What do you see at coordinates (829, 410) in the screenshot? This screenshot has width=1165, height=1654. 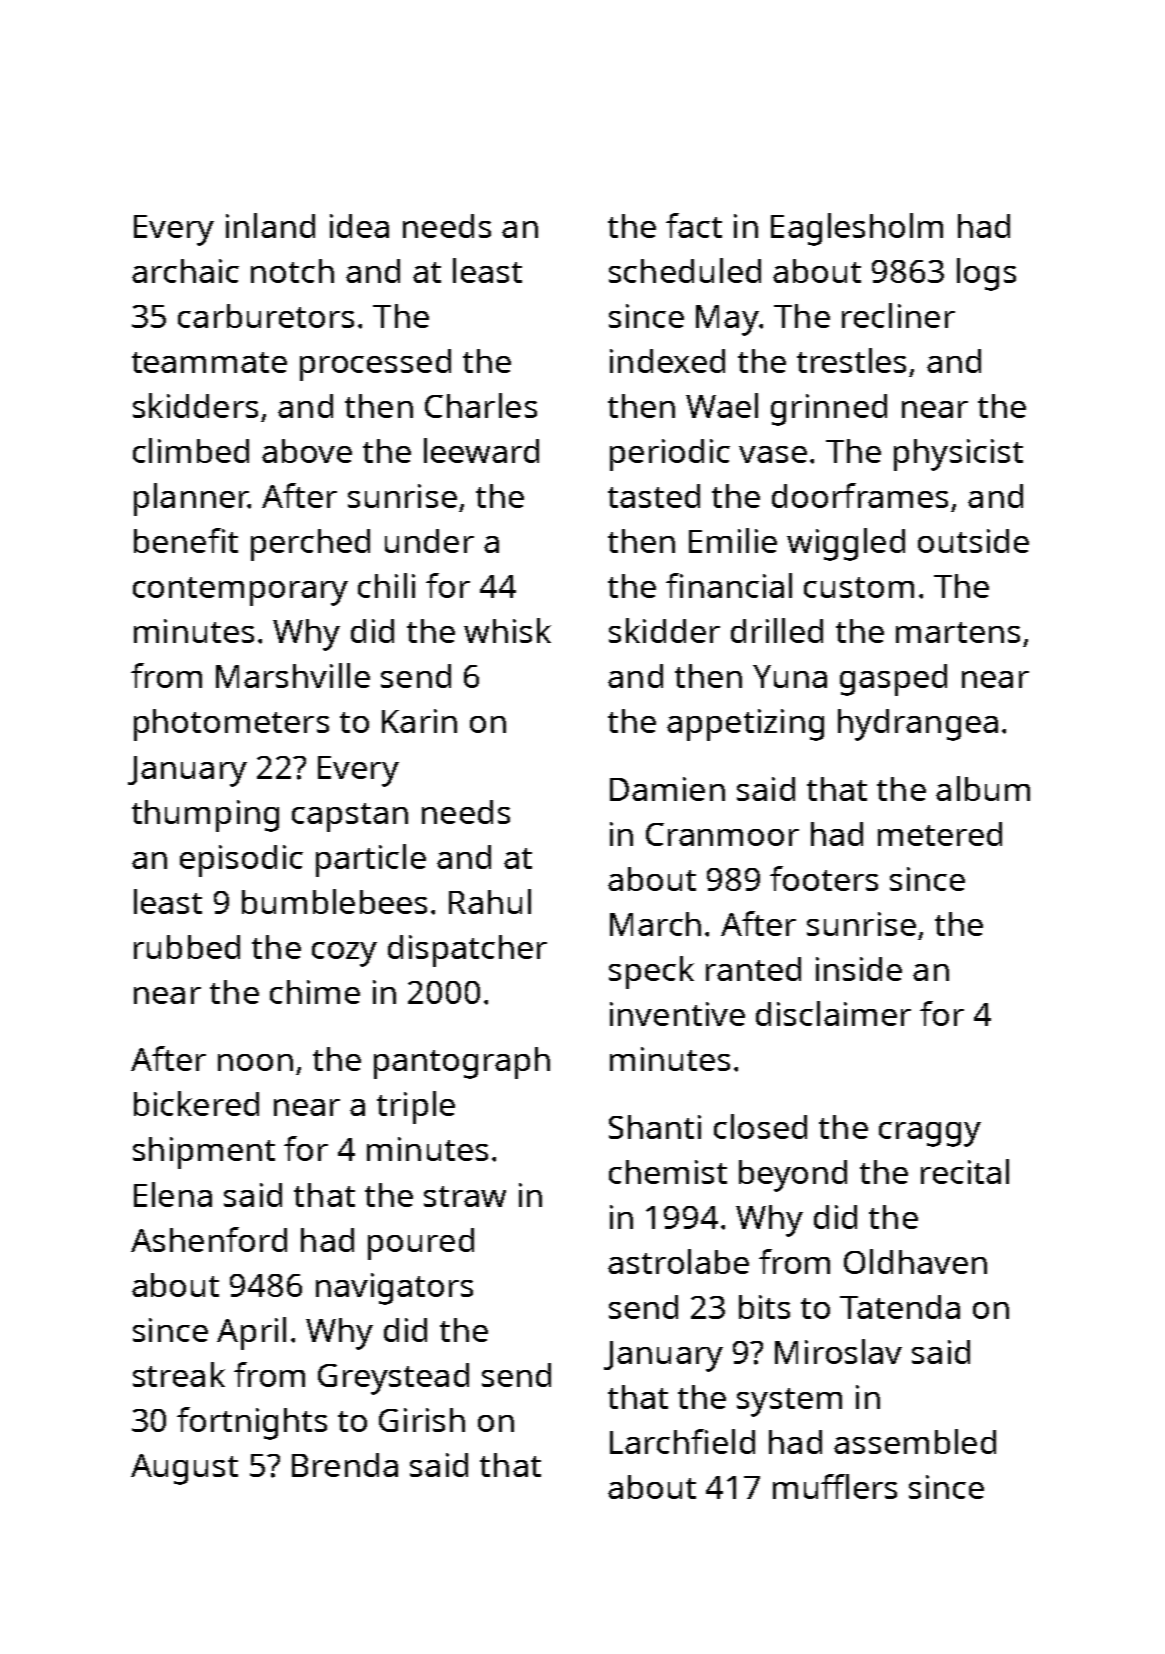 I see `grinned` at bounding box center [829, 410].
